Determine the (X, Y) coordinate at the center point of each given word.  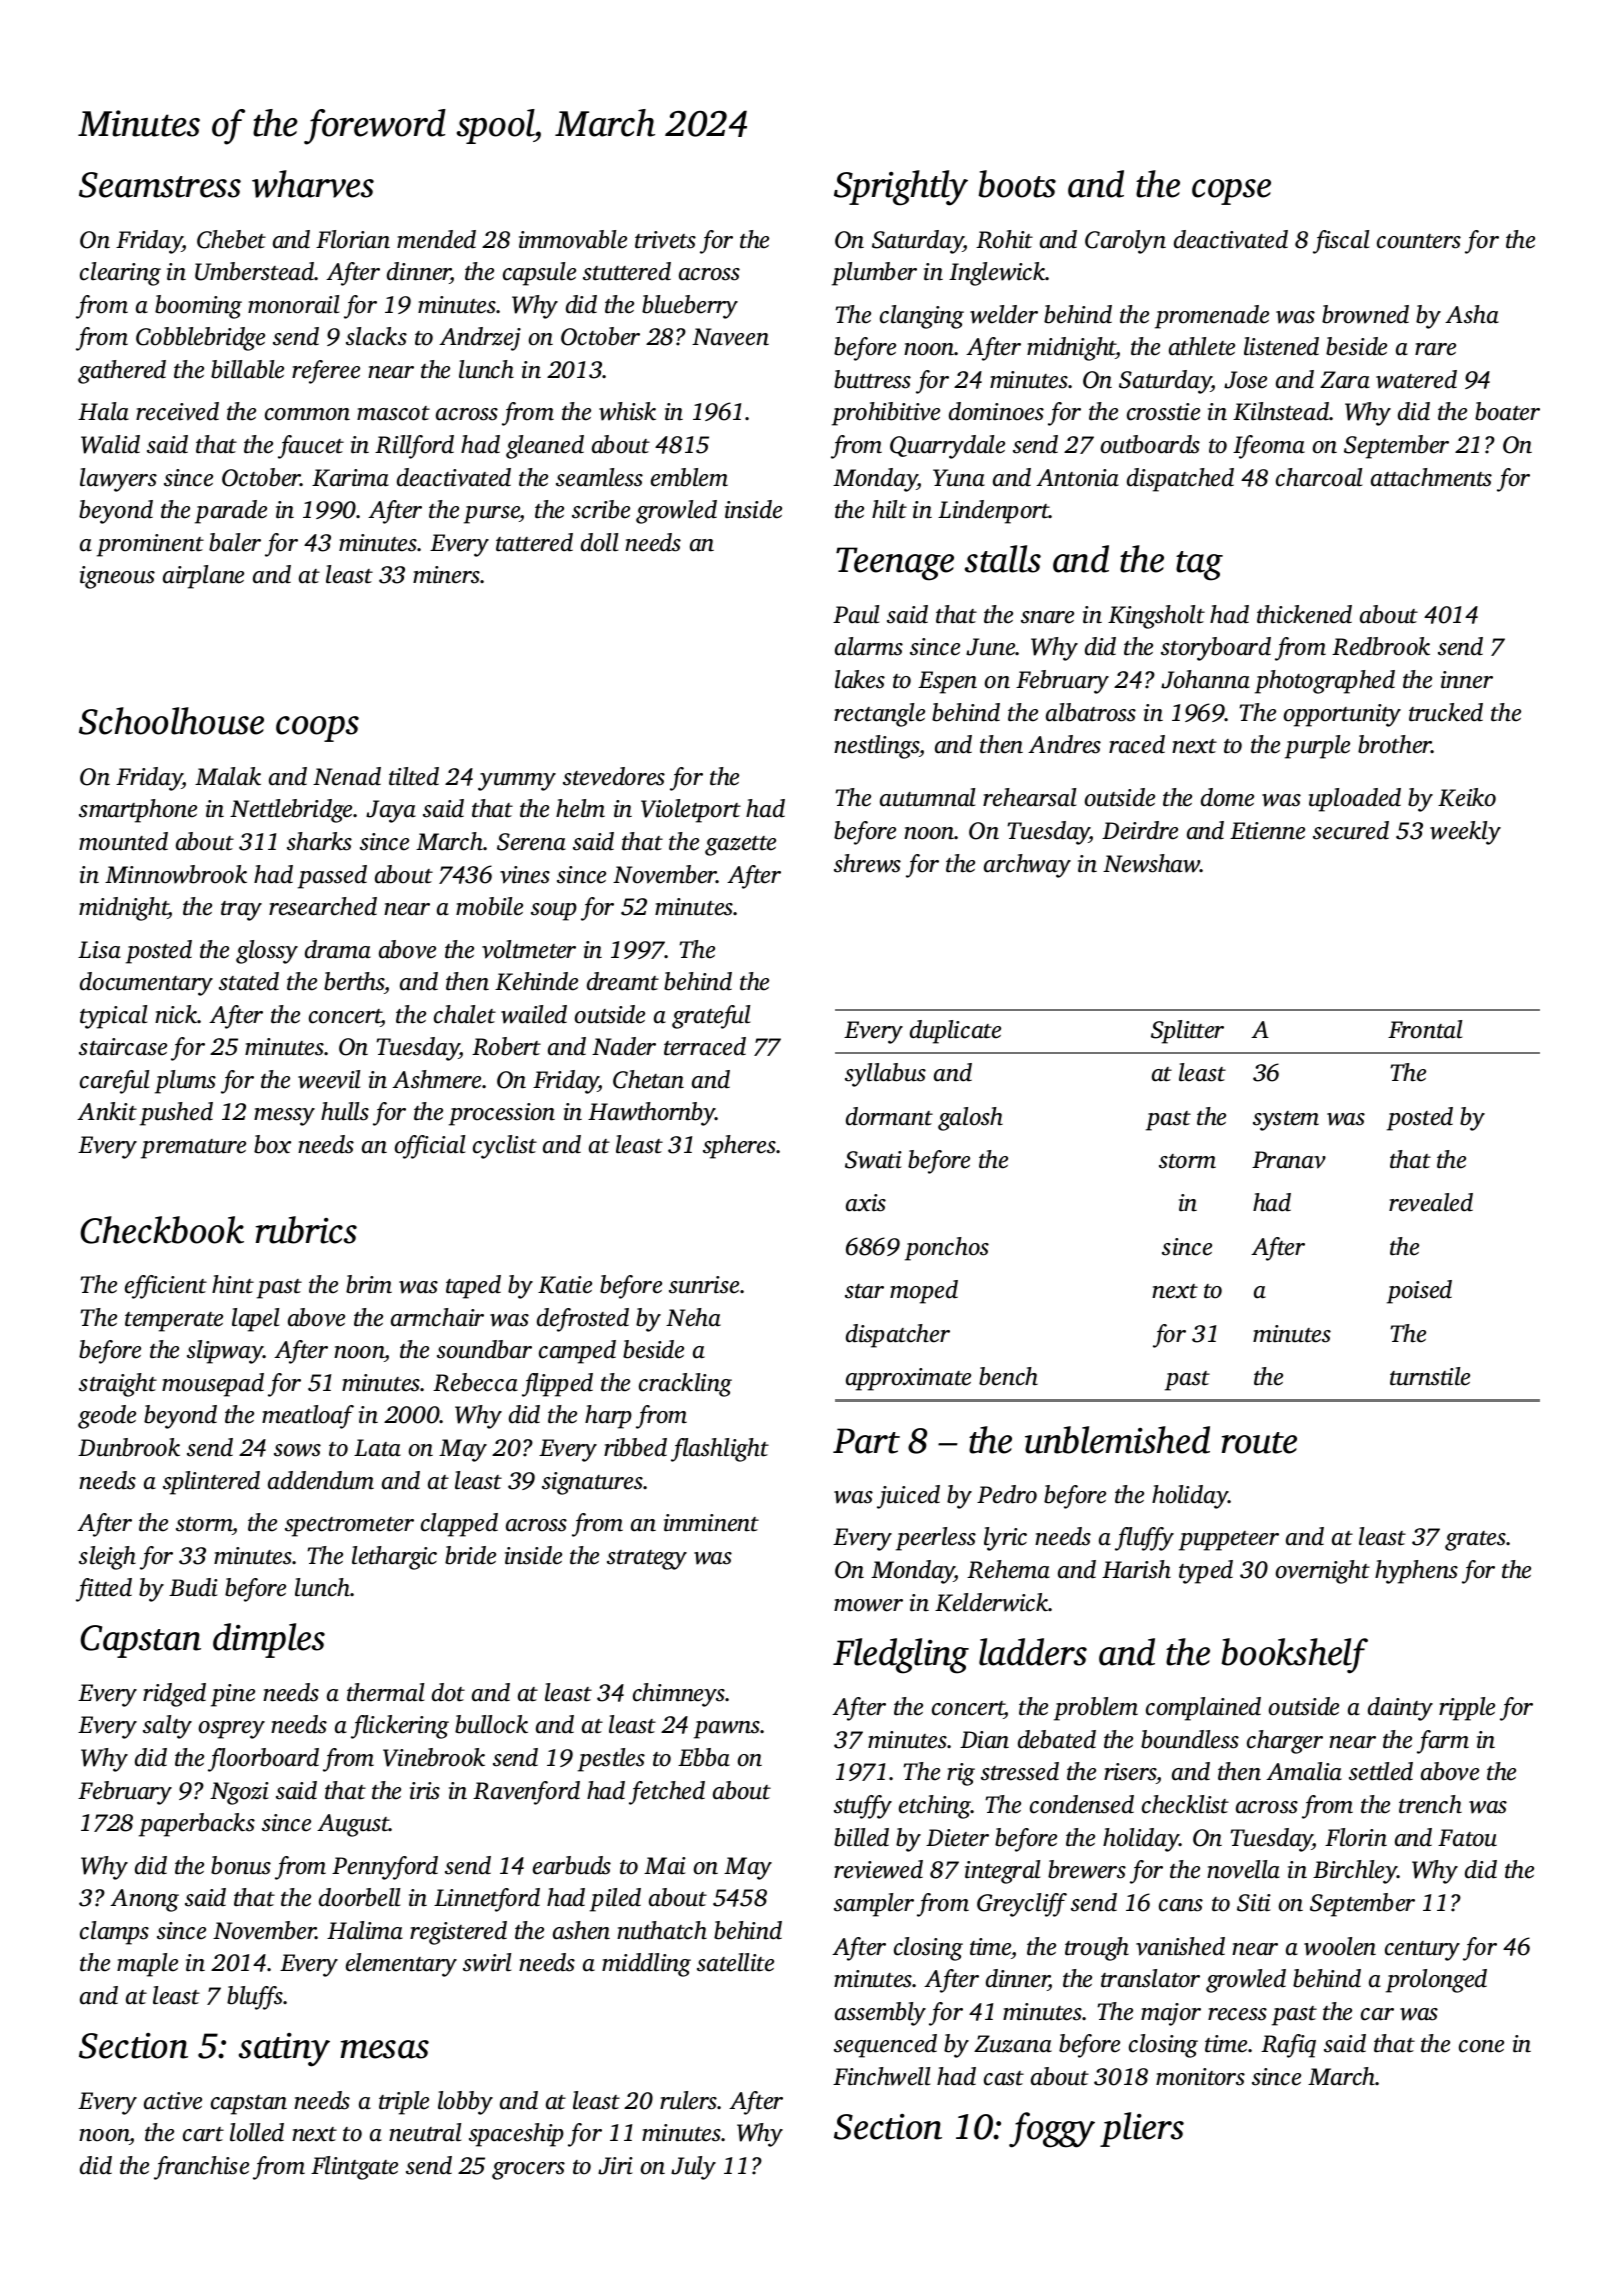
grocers (528, 2171)
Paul (856, 614)
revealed (1431, 1202)
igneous (117, 577)
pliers (1142, 2129)
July (693, 2168)
